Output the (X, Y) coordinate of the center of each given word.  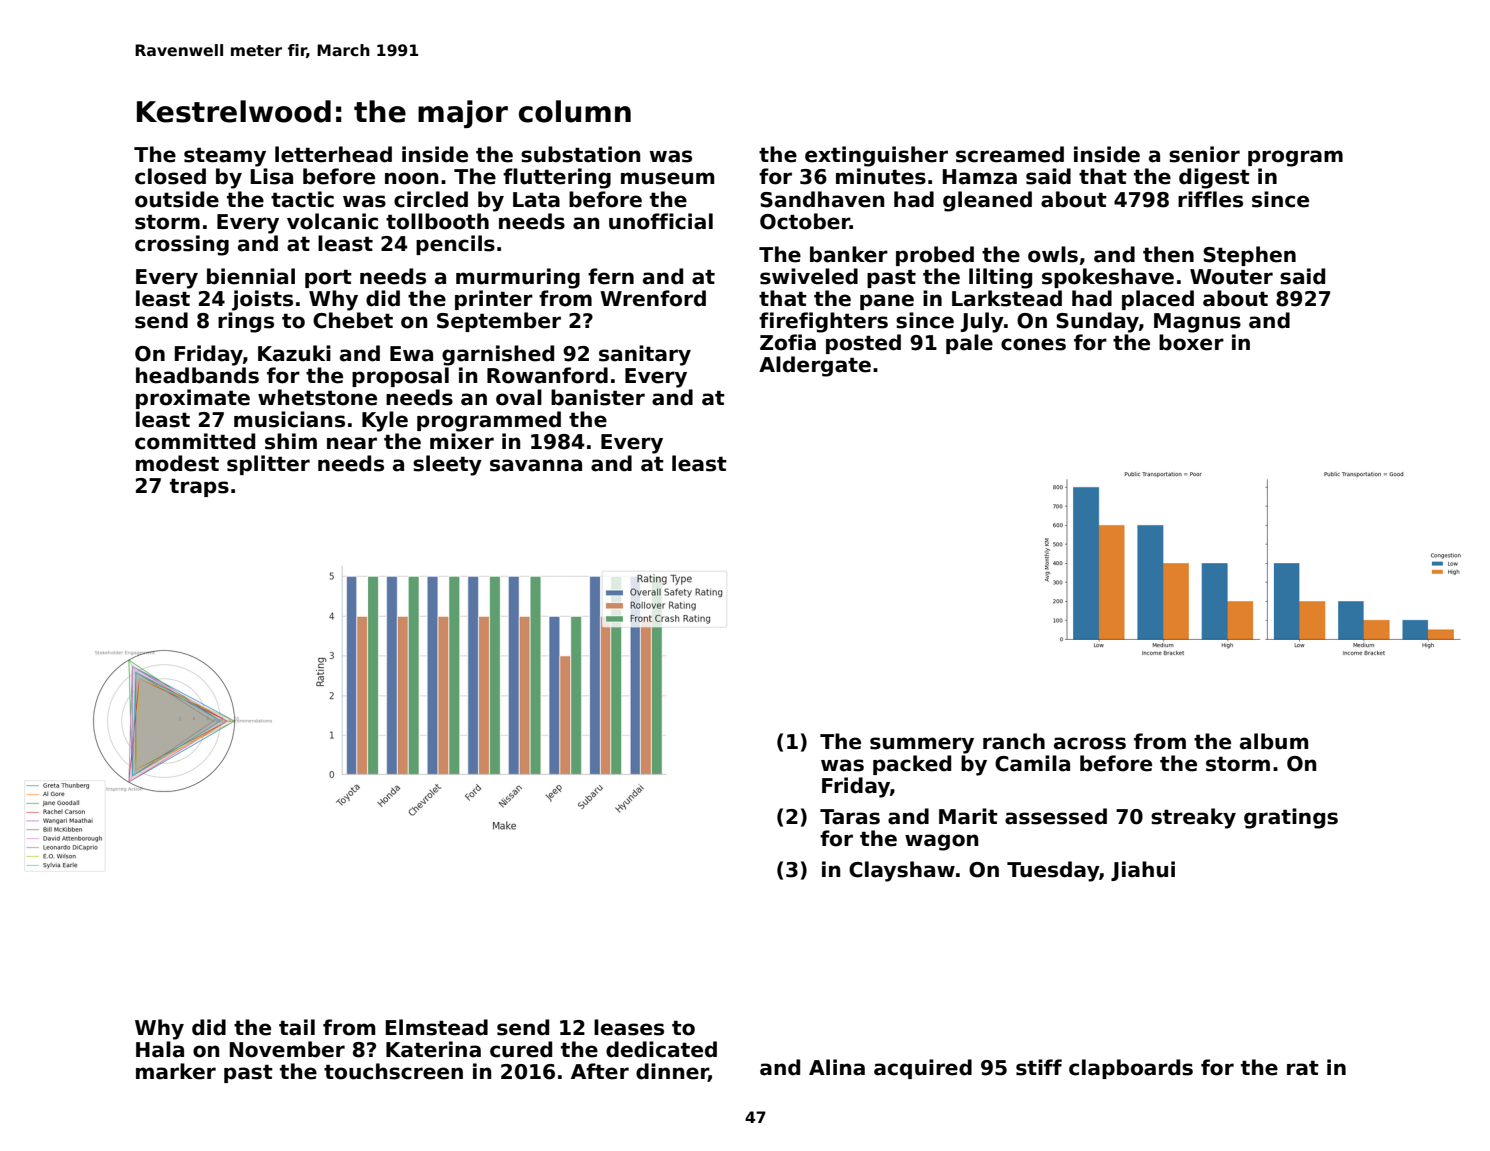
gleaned (987, 201)
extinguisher (876, 156)
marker (176, 1071)
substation (580, 154)
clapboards (1131, 1069)
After (600, 1071)
